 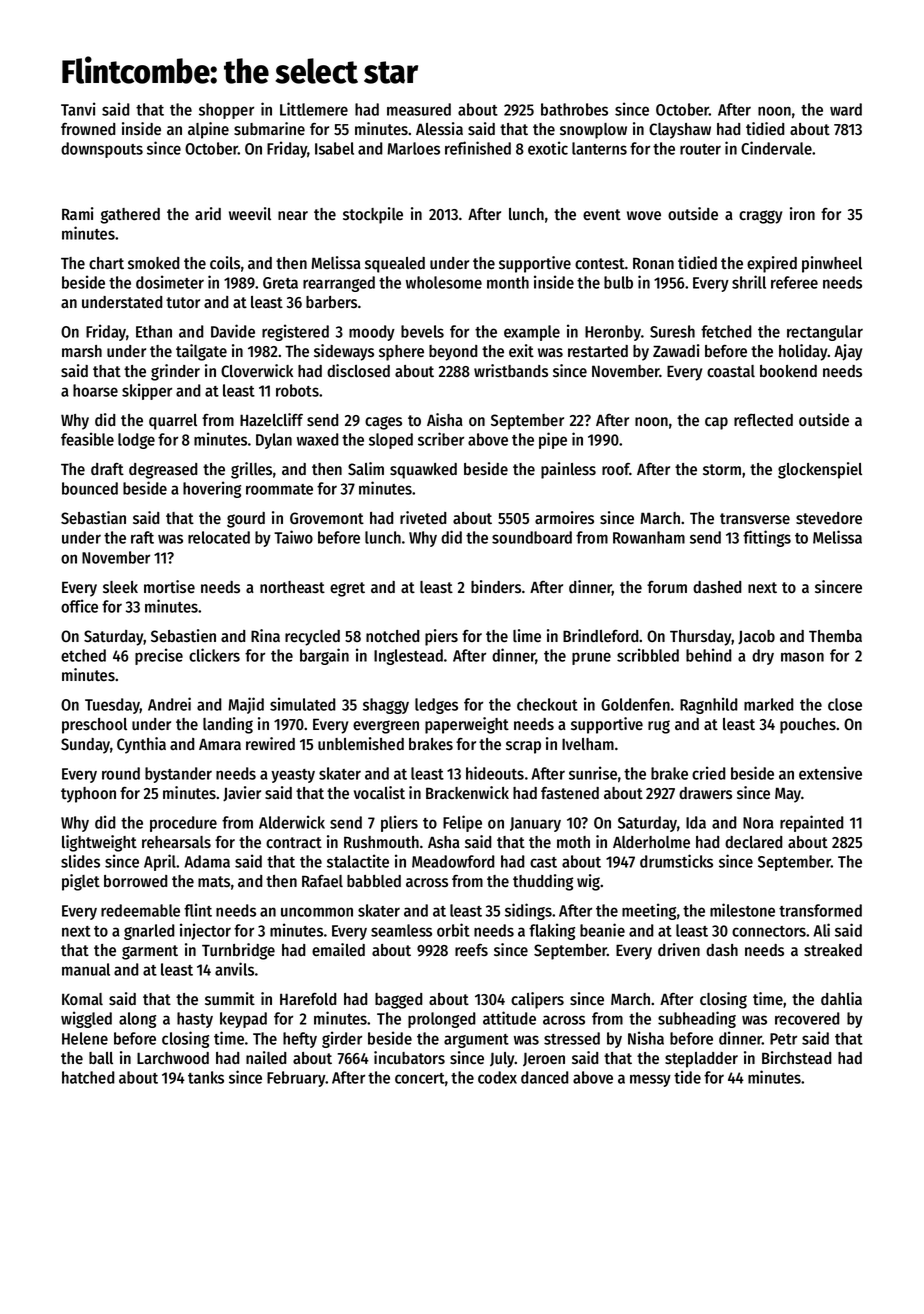 What do you see at coordinates (303, 704) in the document?
I see `simulated` at bounding box center [303, 704].
